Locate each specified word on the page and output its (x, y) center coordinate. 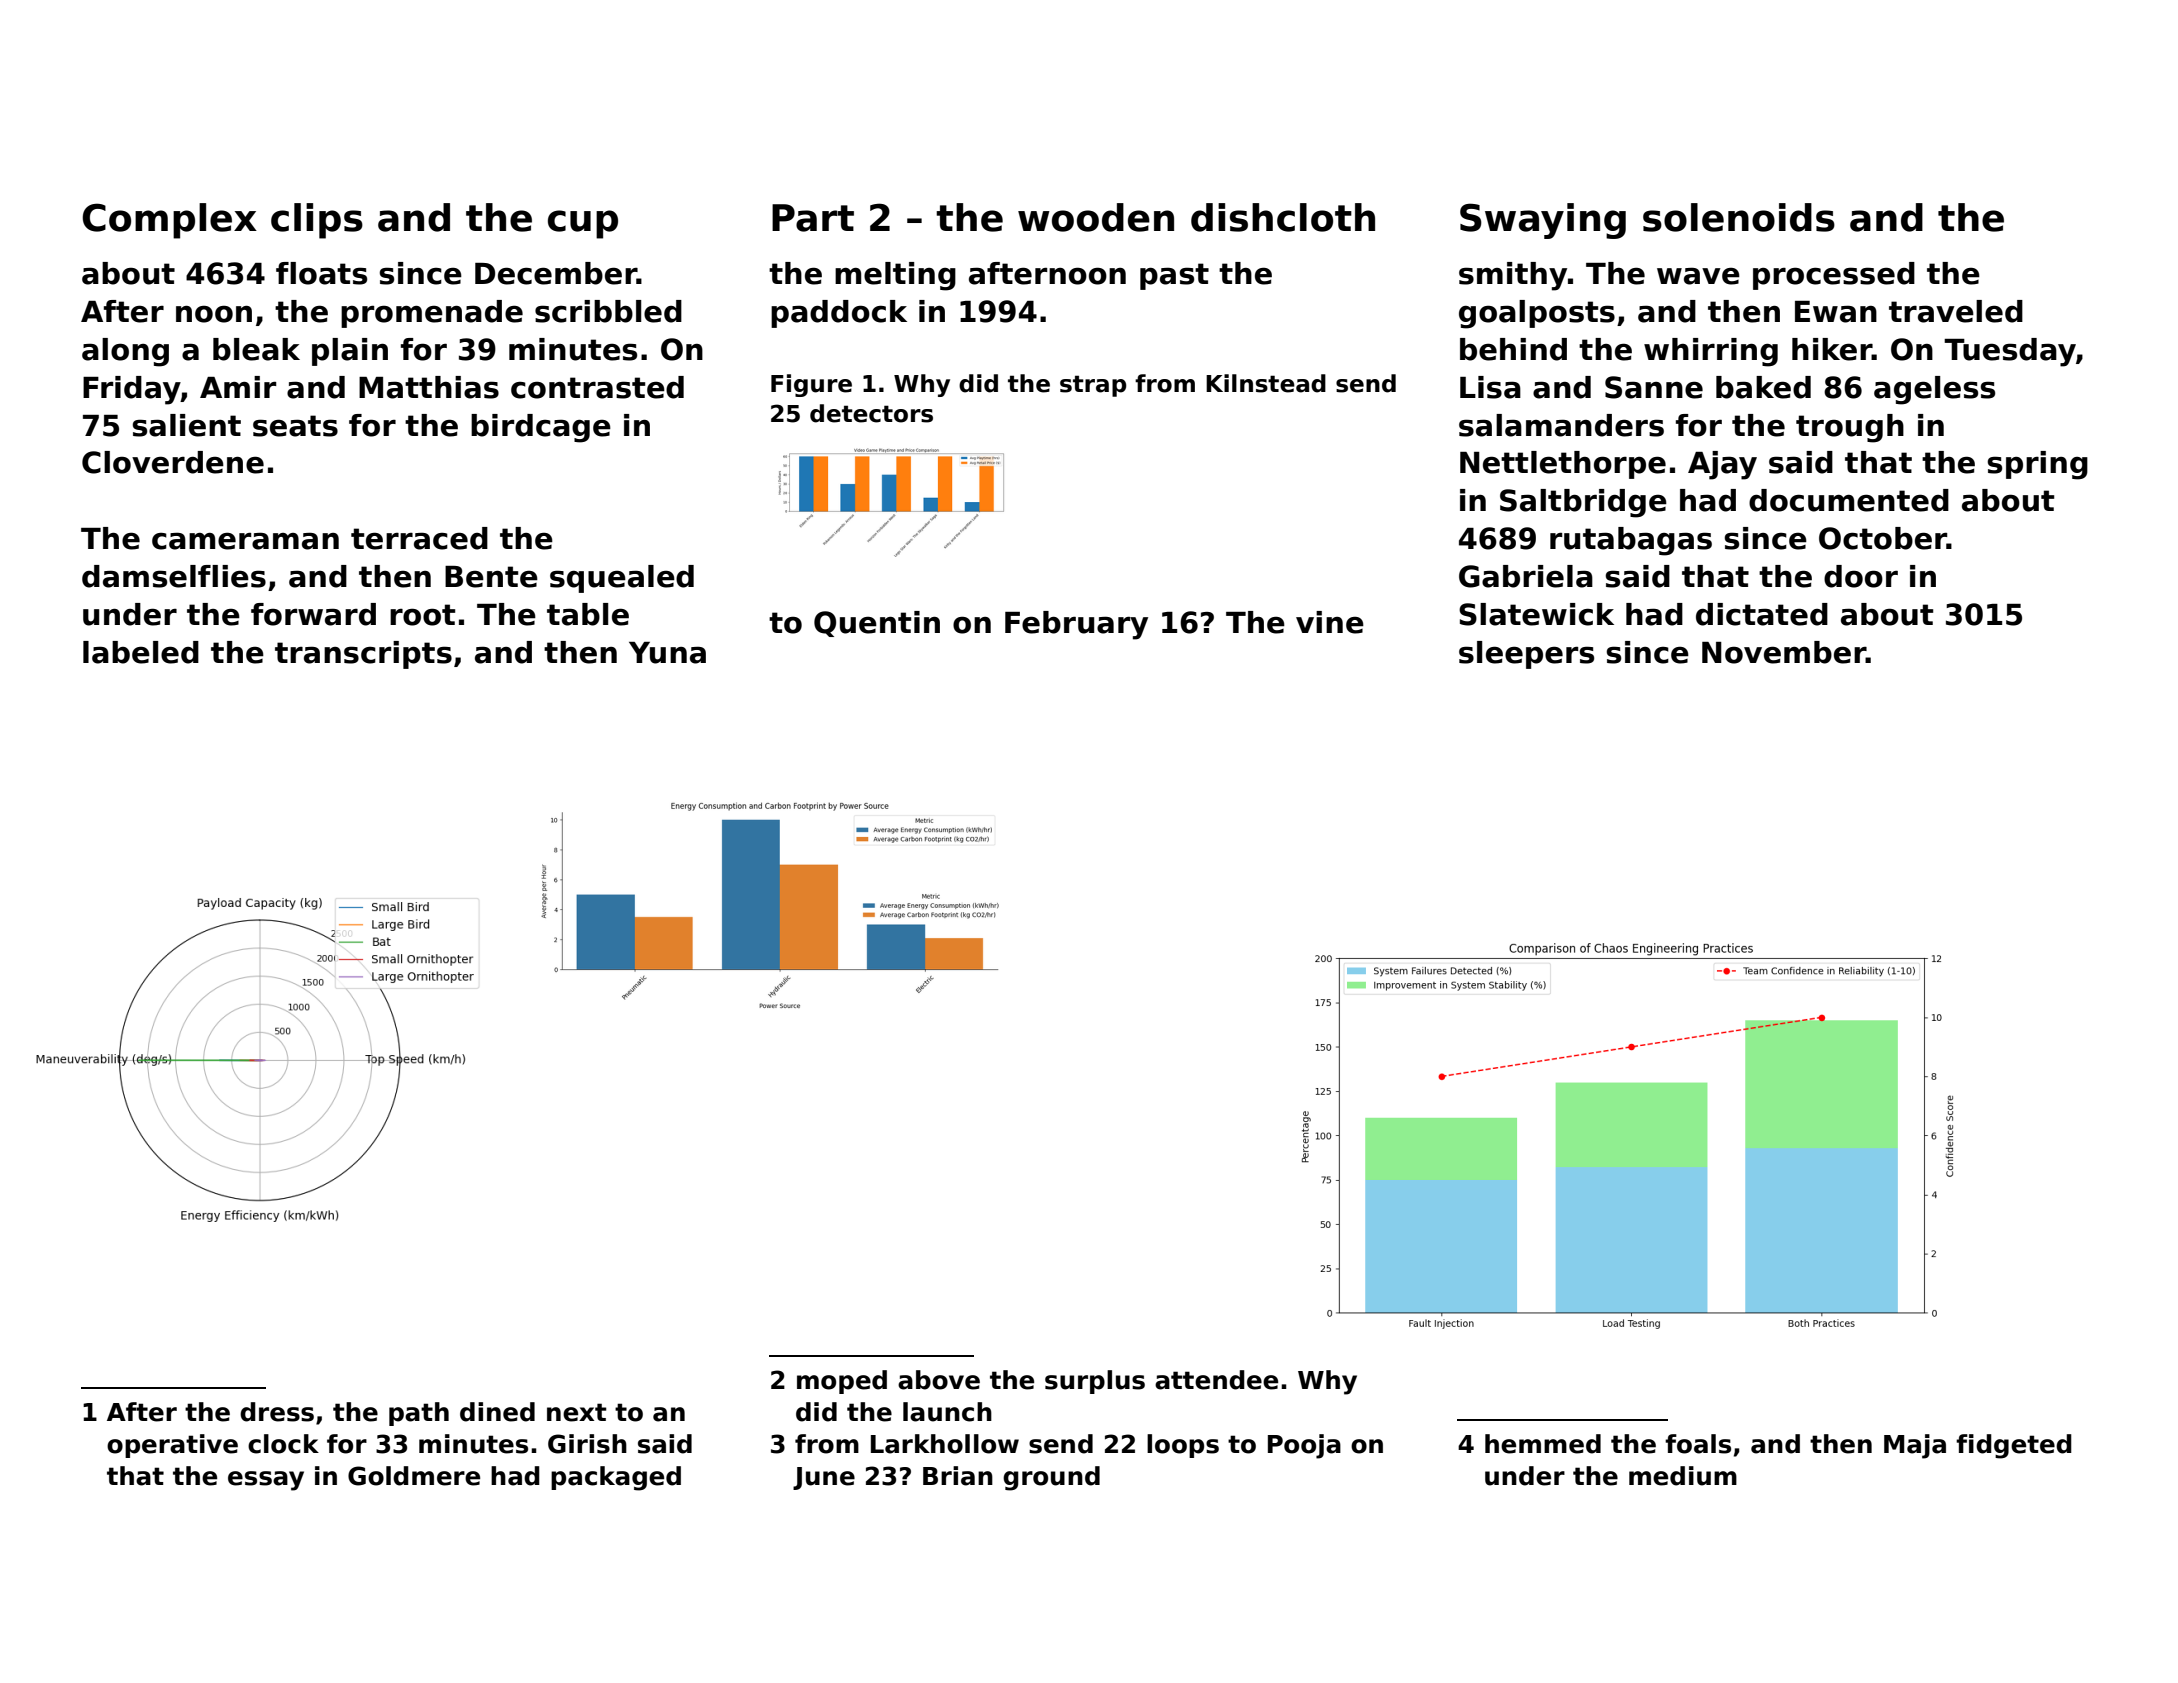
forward (313, 614)
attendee (1216, 1380)
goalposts (1537, 314)
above (939, 1380)
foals (1698, 1444)
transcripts (363, 655)
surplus (1095, 1382)
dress (277, 1412)
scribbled (608, 311)
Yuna (667, 653)
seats (295, 426)
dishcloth (1283, 217)
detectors (871, 413)
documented (1849, 500)
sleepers (1526, 655)
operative (172, 1446)
